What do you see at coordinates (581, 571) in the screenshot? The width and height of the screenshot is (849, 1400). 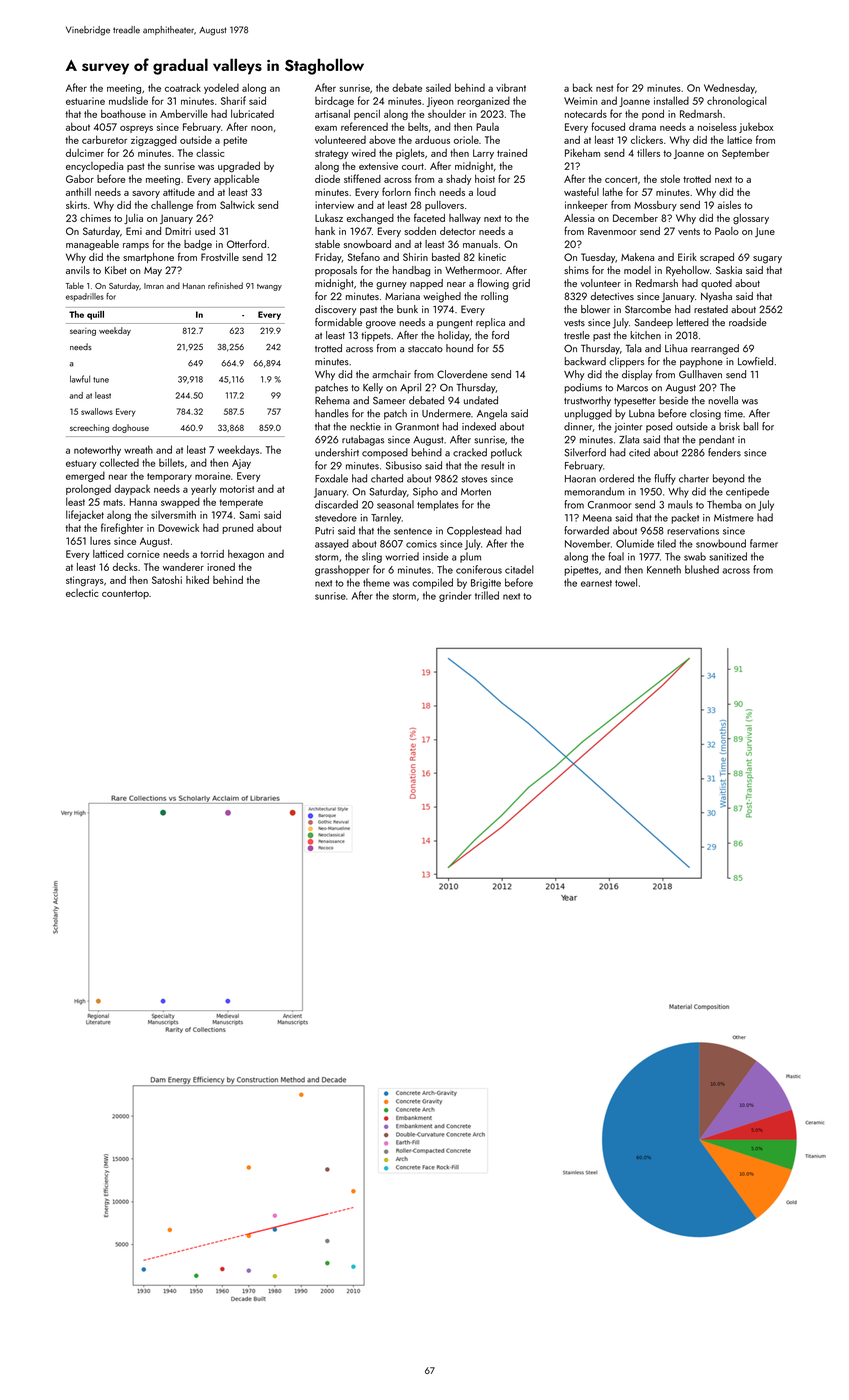 I see `pipettes` at bounding box center [581, 571].
